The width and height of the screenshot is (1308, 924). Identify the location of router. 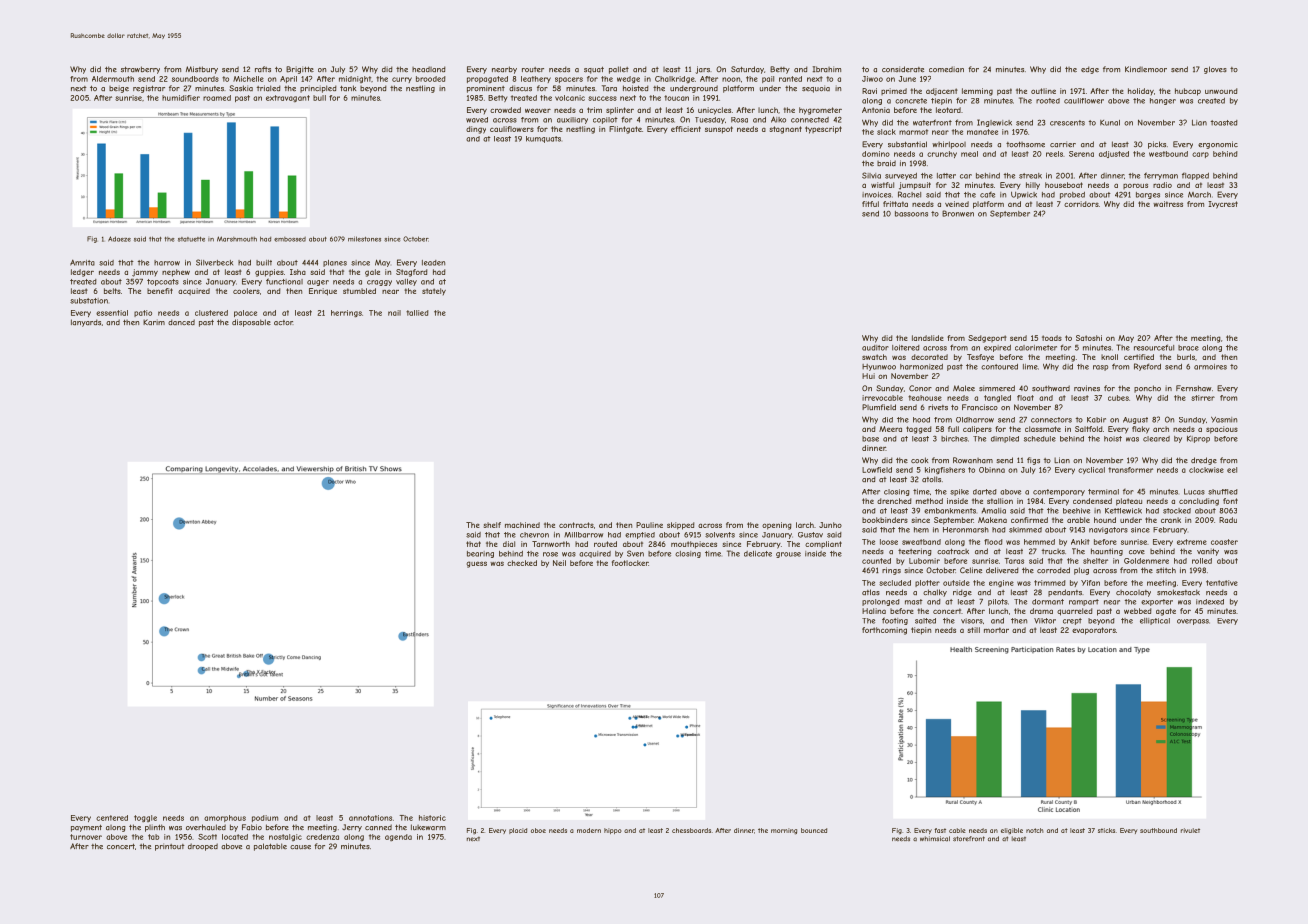
(533, 69).
